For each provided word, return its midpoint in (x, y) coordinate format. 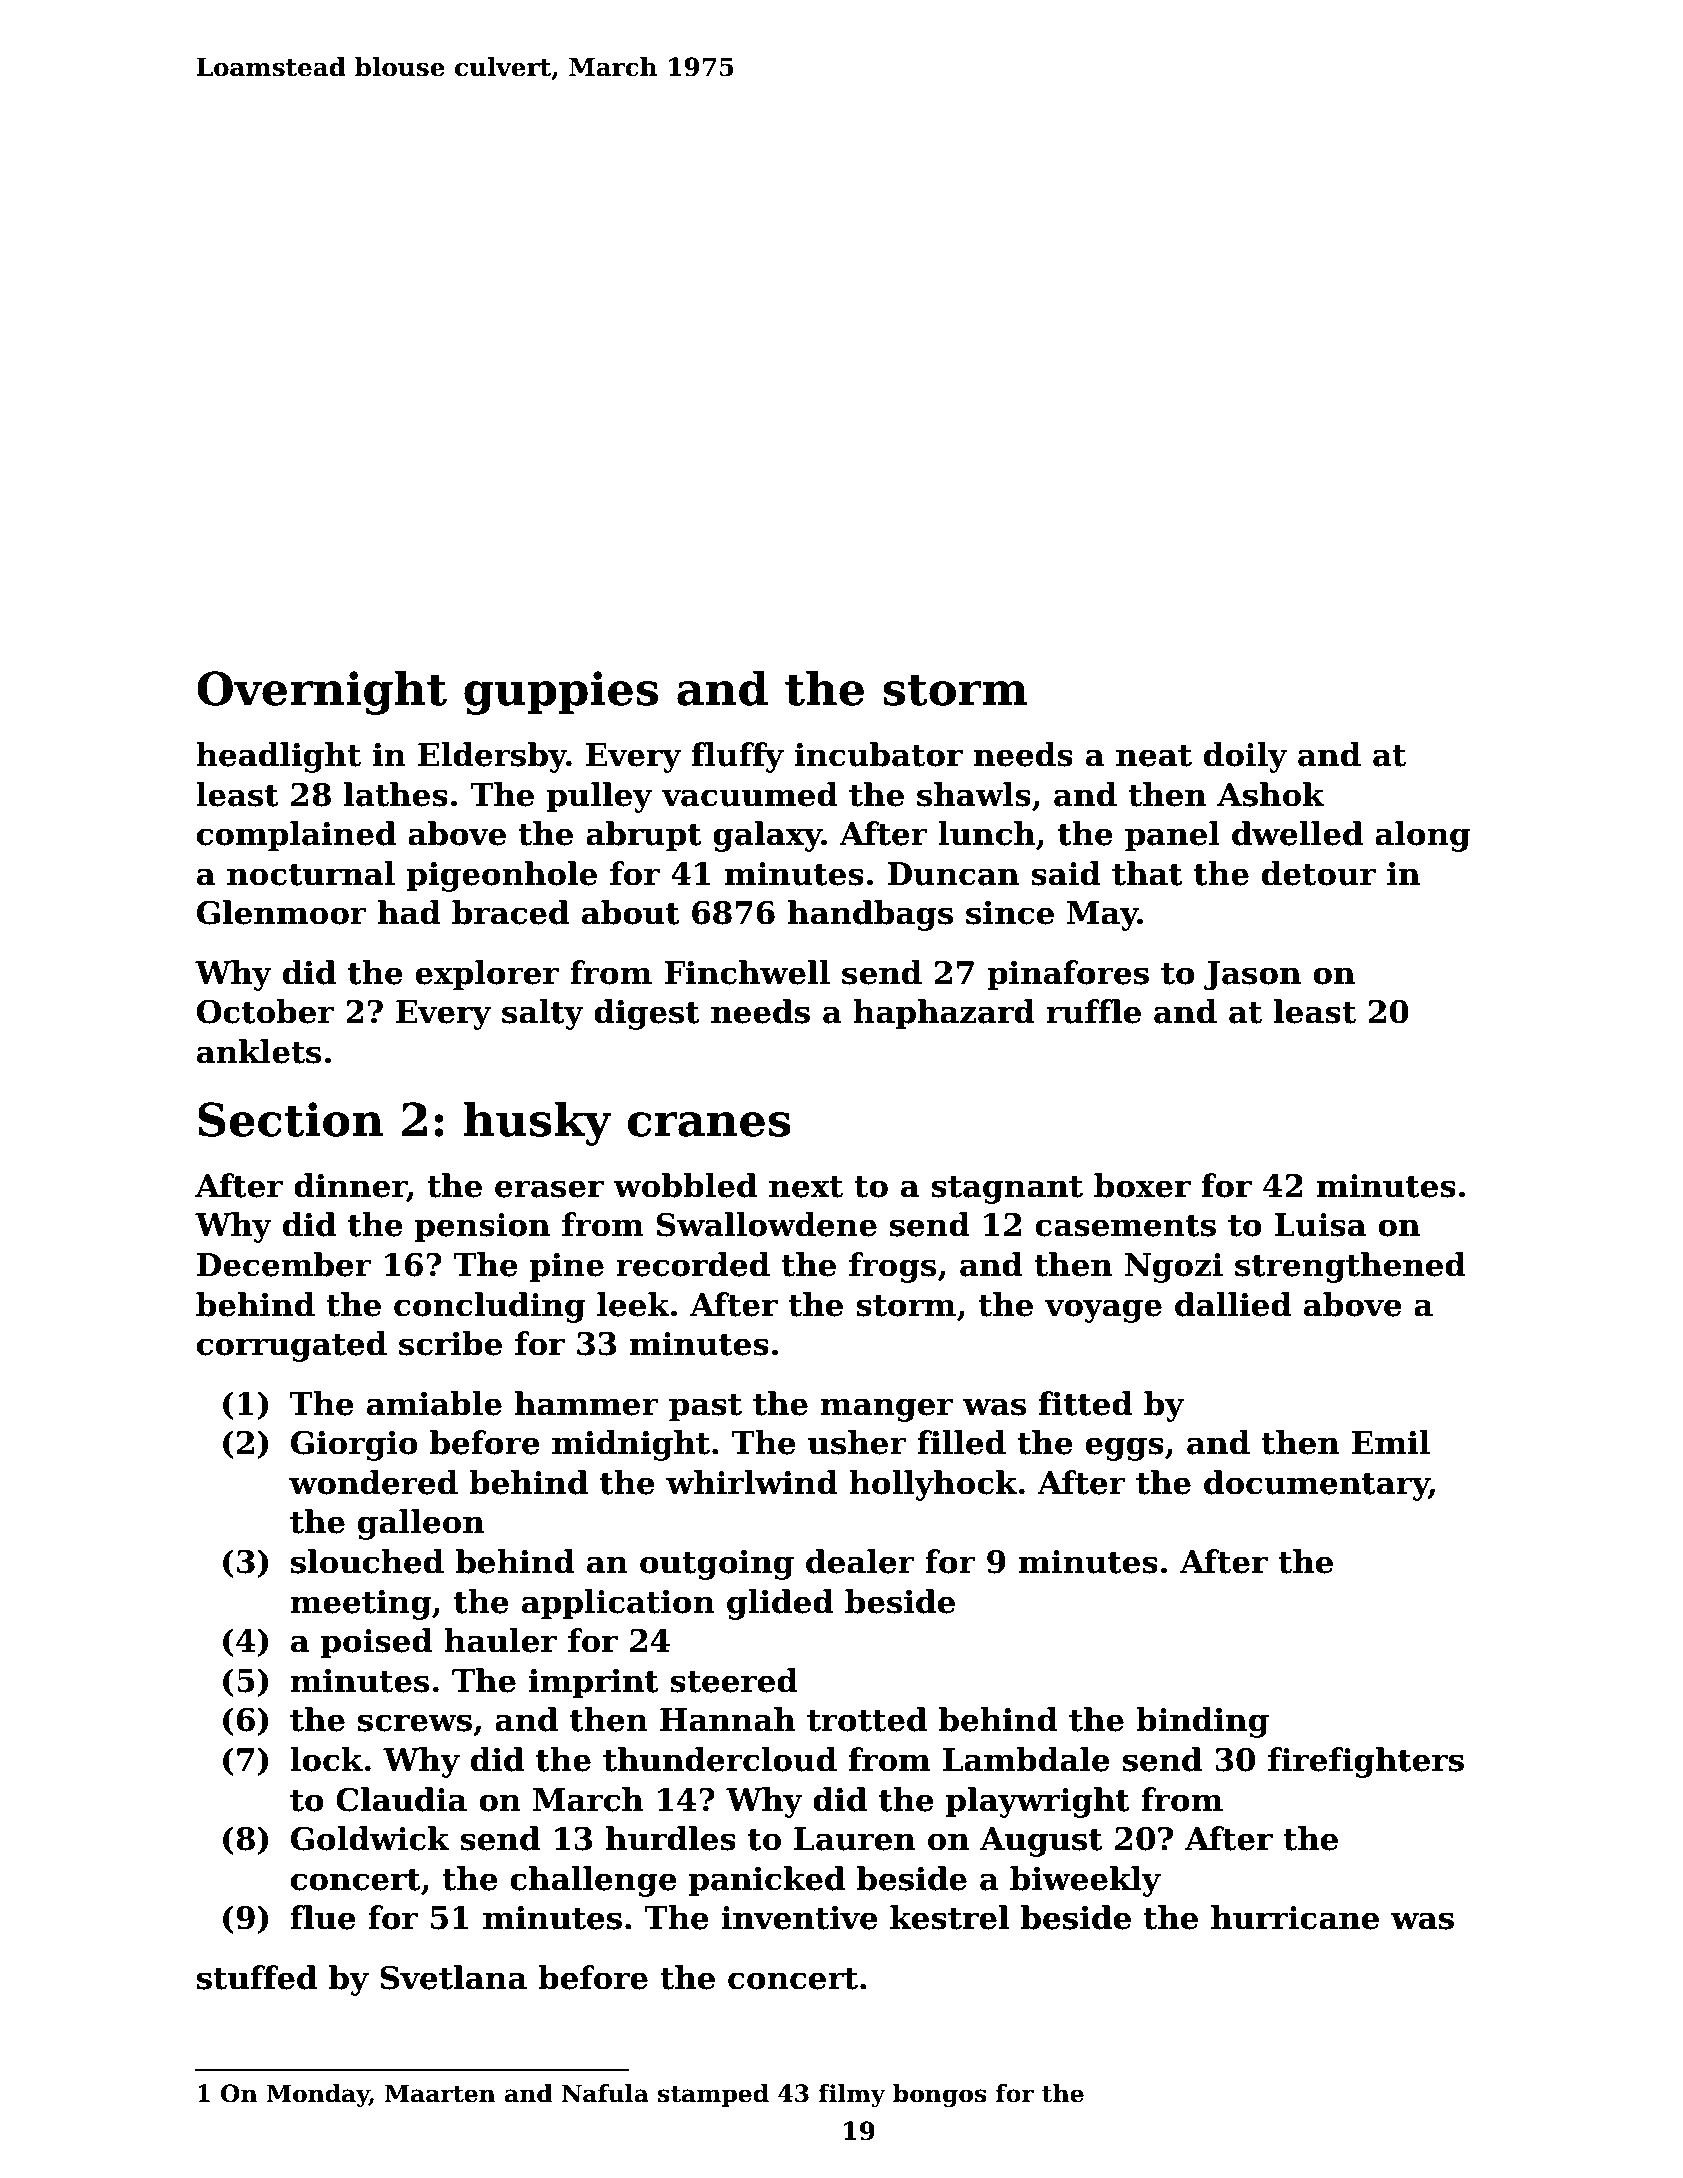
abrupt (644, 836)
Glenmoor (282, 912)
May (1102, 916)
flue (323, 1917)
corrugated (292, 1346)
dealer (860, 1561)
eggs (1124, 1449)
